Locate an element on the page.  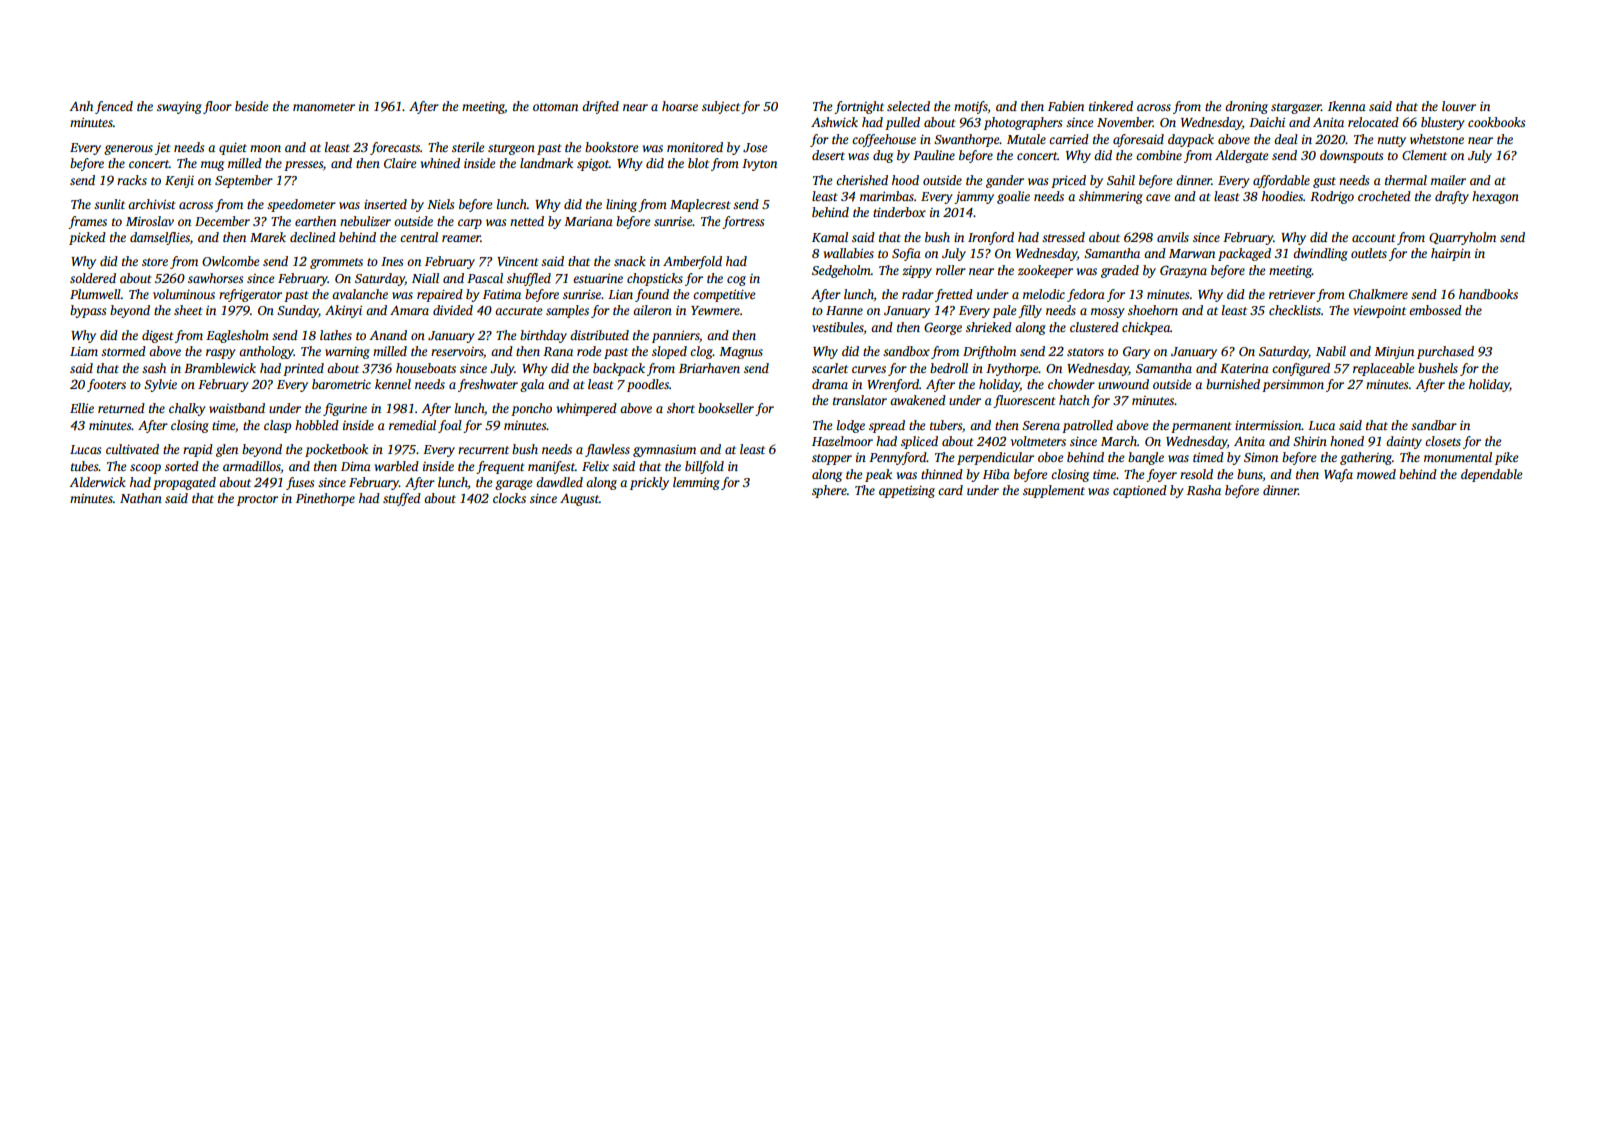
December is located at coordinates (222, 221).
